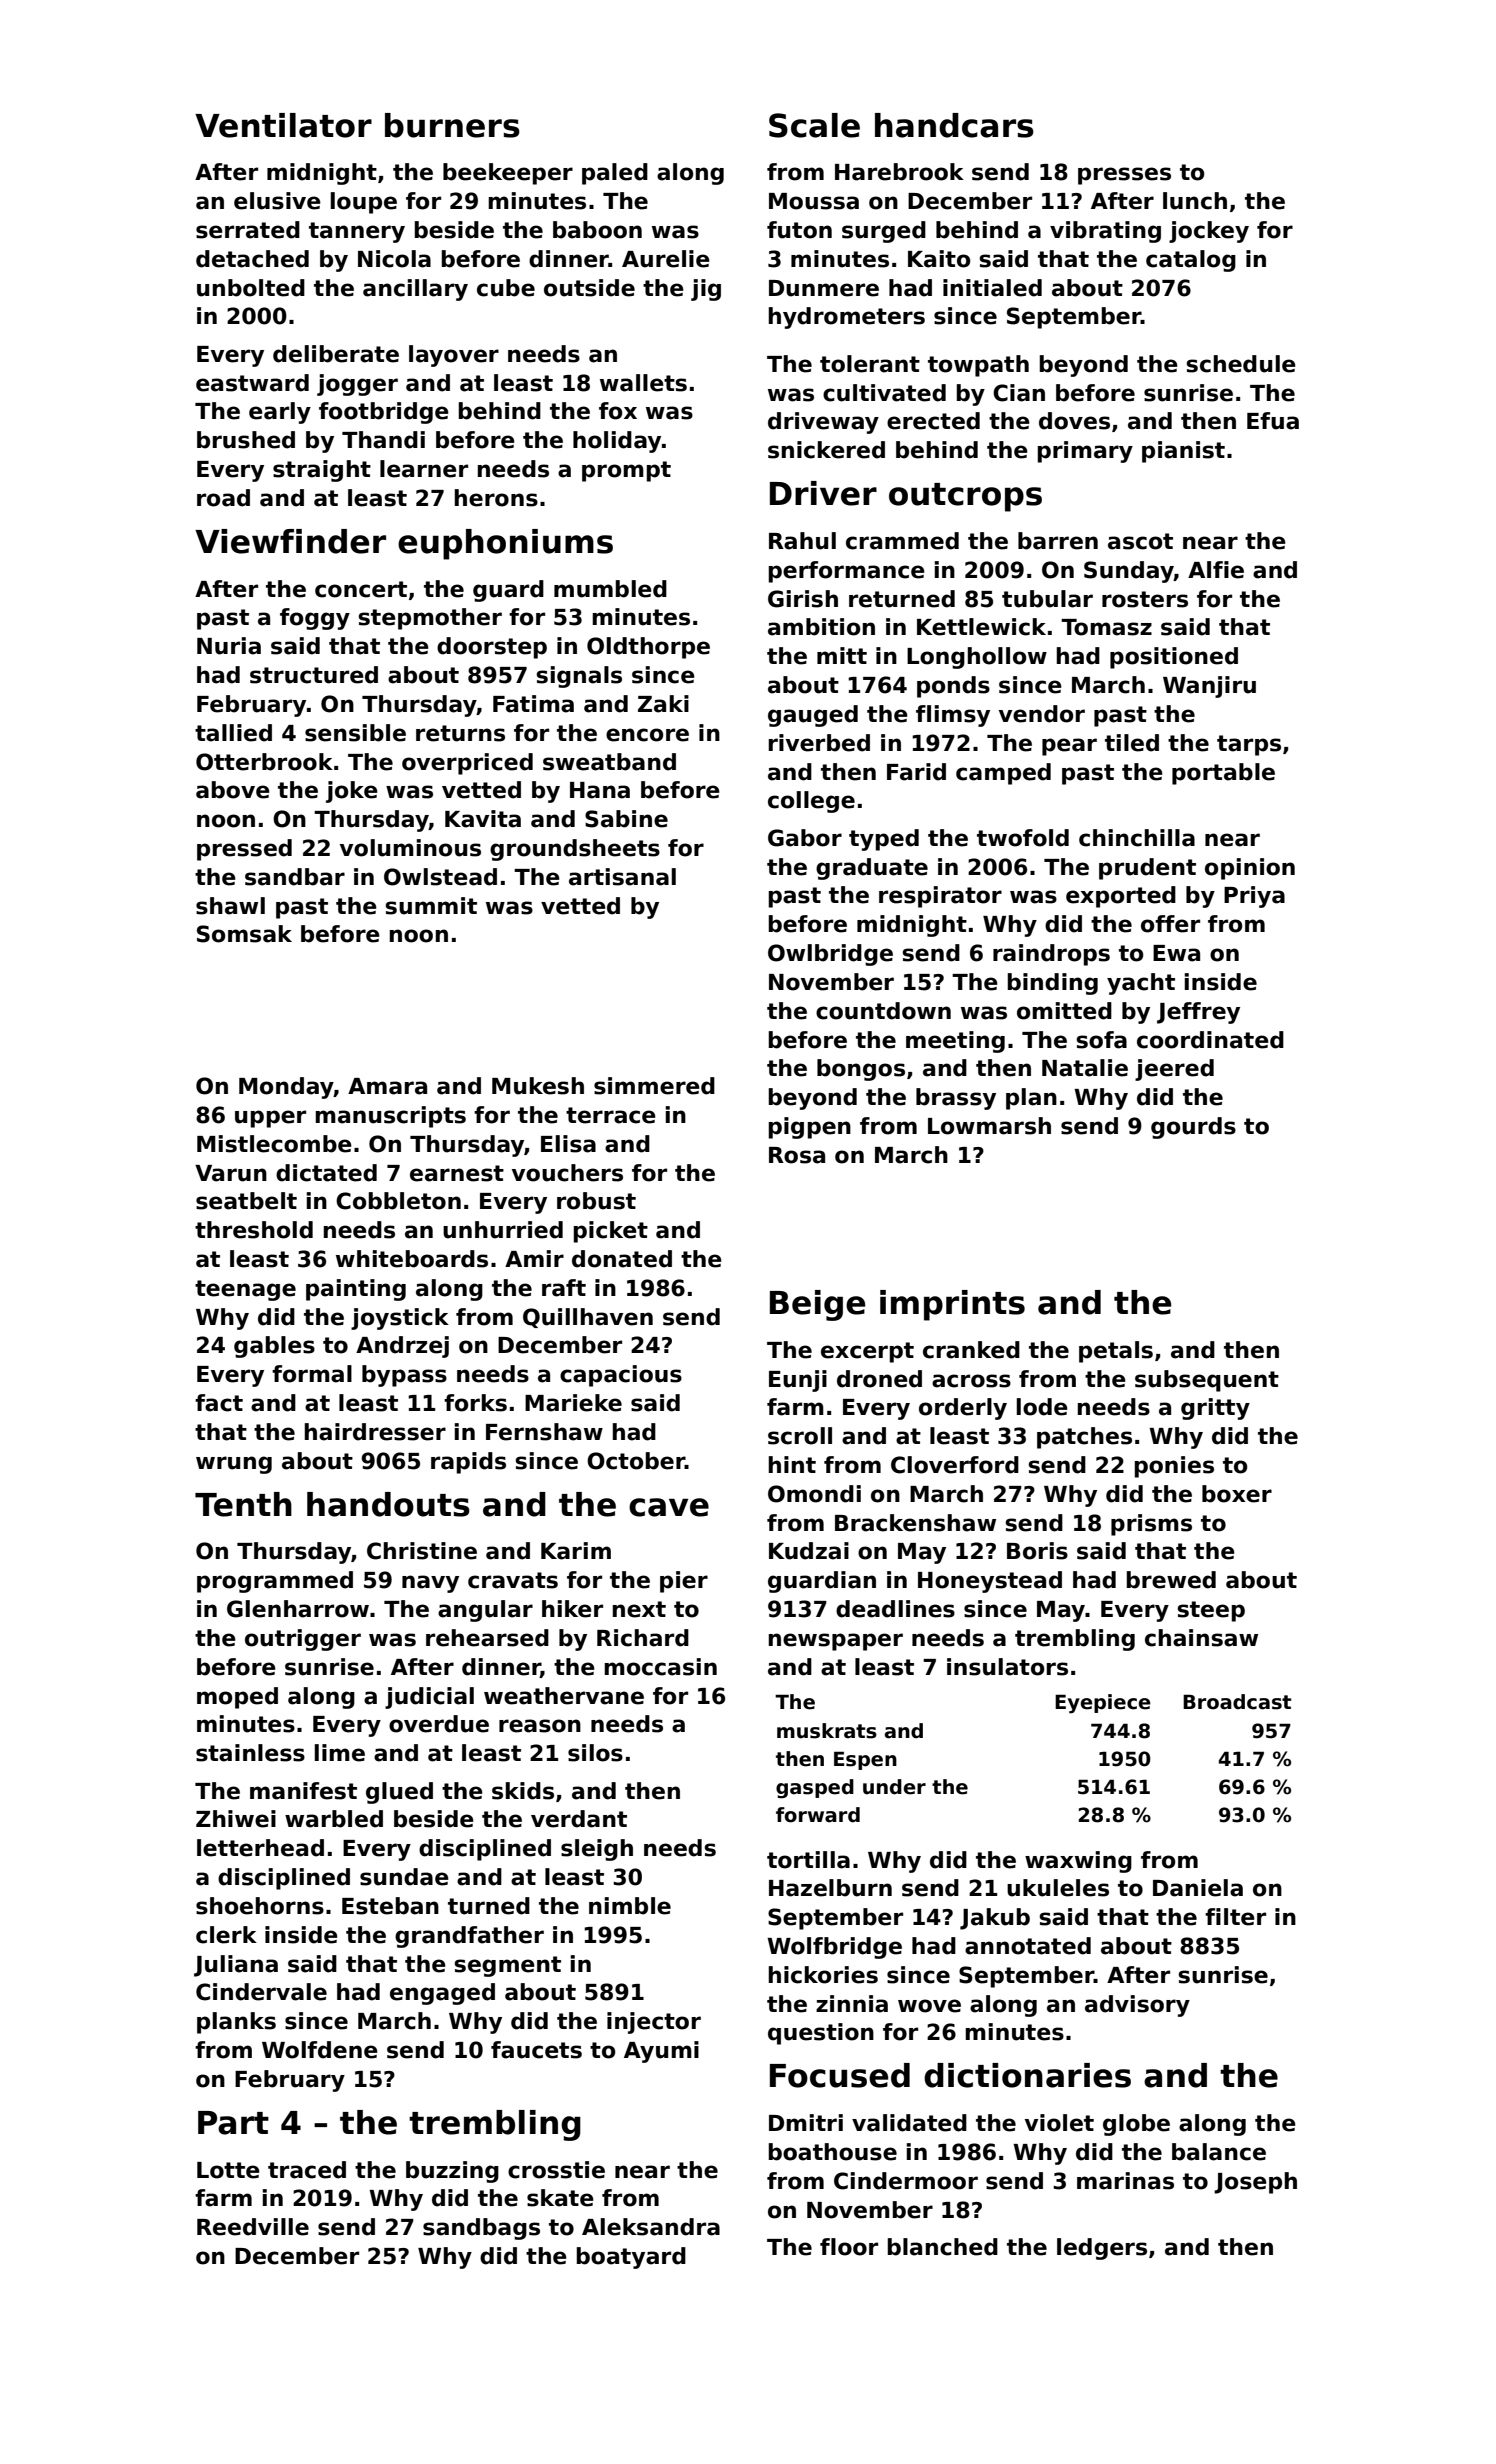 This document has width=1496, height=2464. Describe the element at coordinates (283, 125) in the document. I see `Ventilator` at that location.
